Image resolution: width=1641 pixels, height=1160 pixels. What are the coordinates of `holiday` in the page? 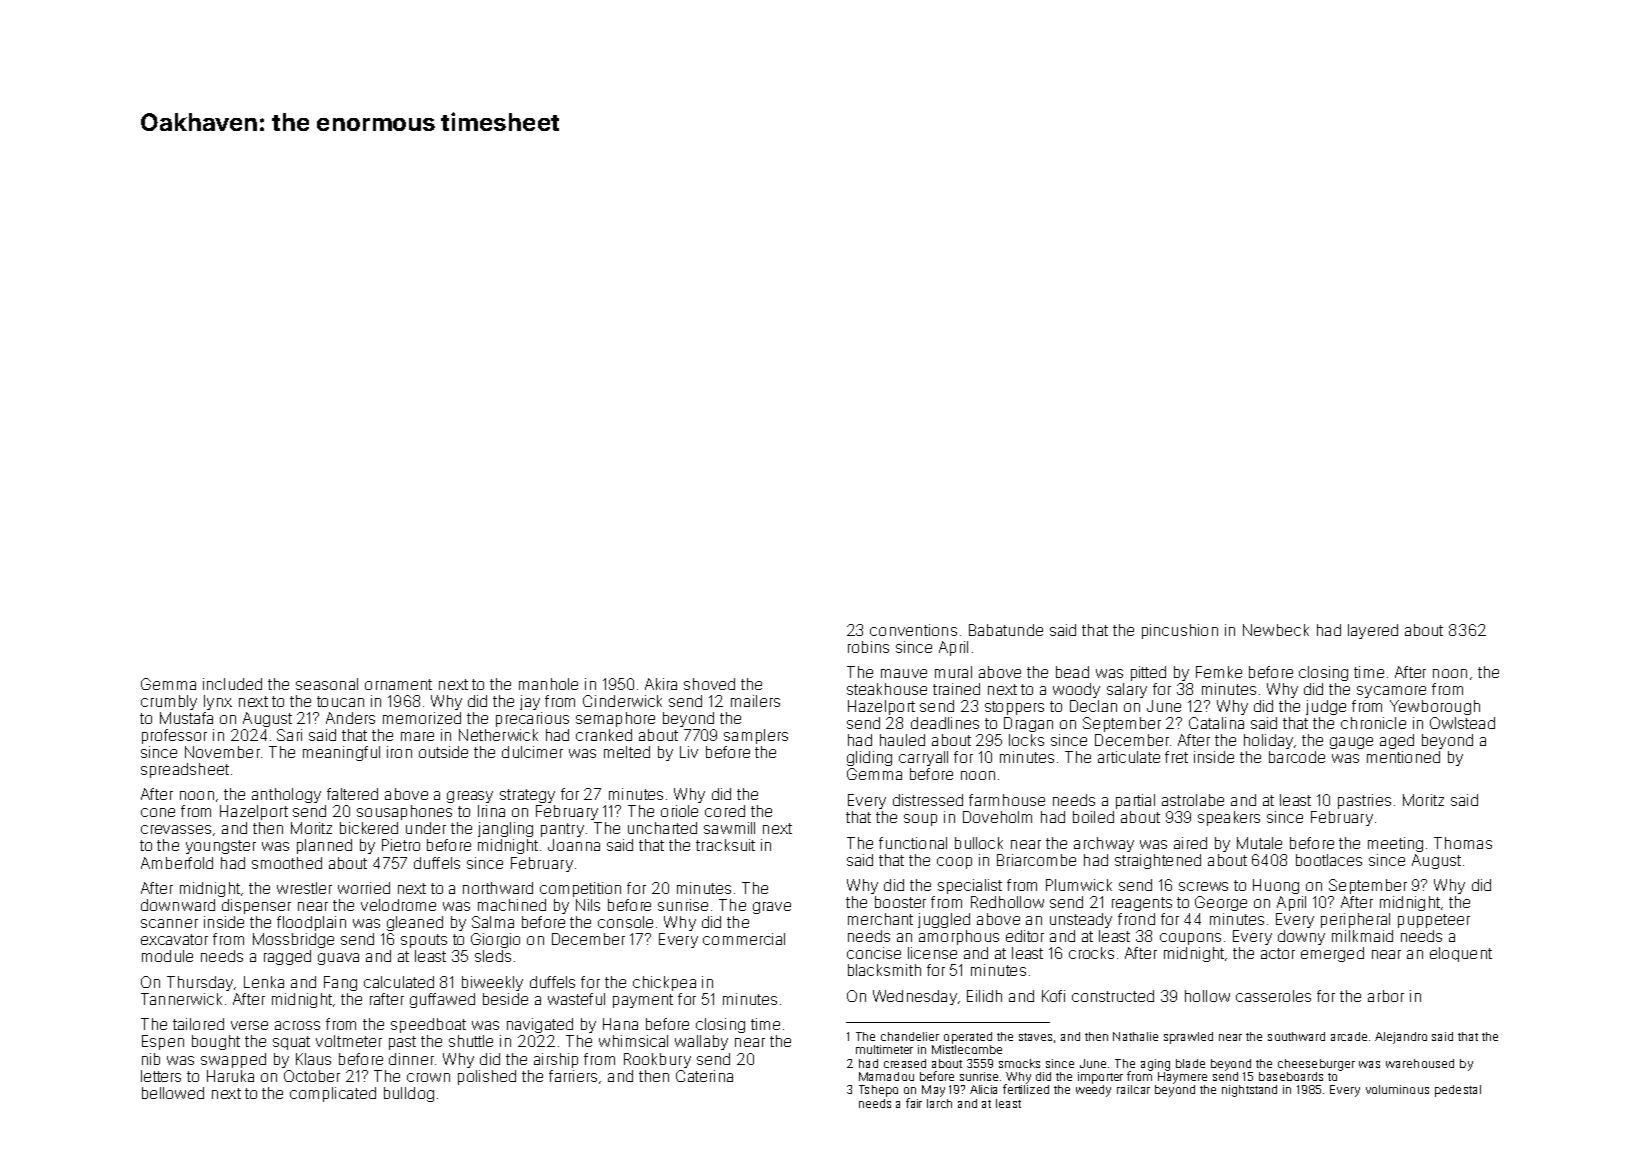 It's located at (1268, 741).
